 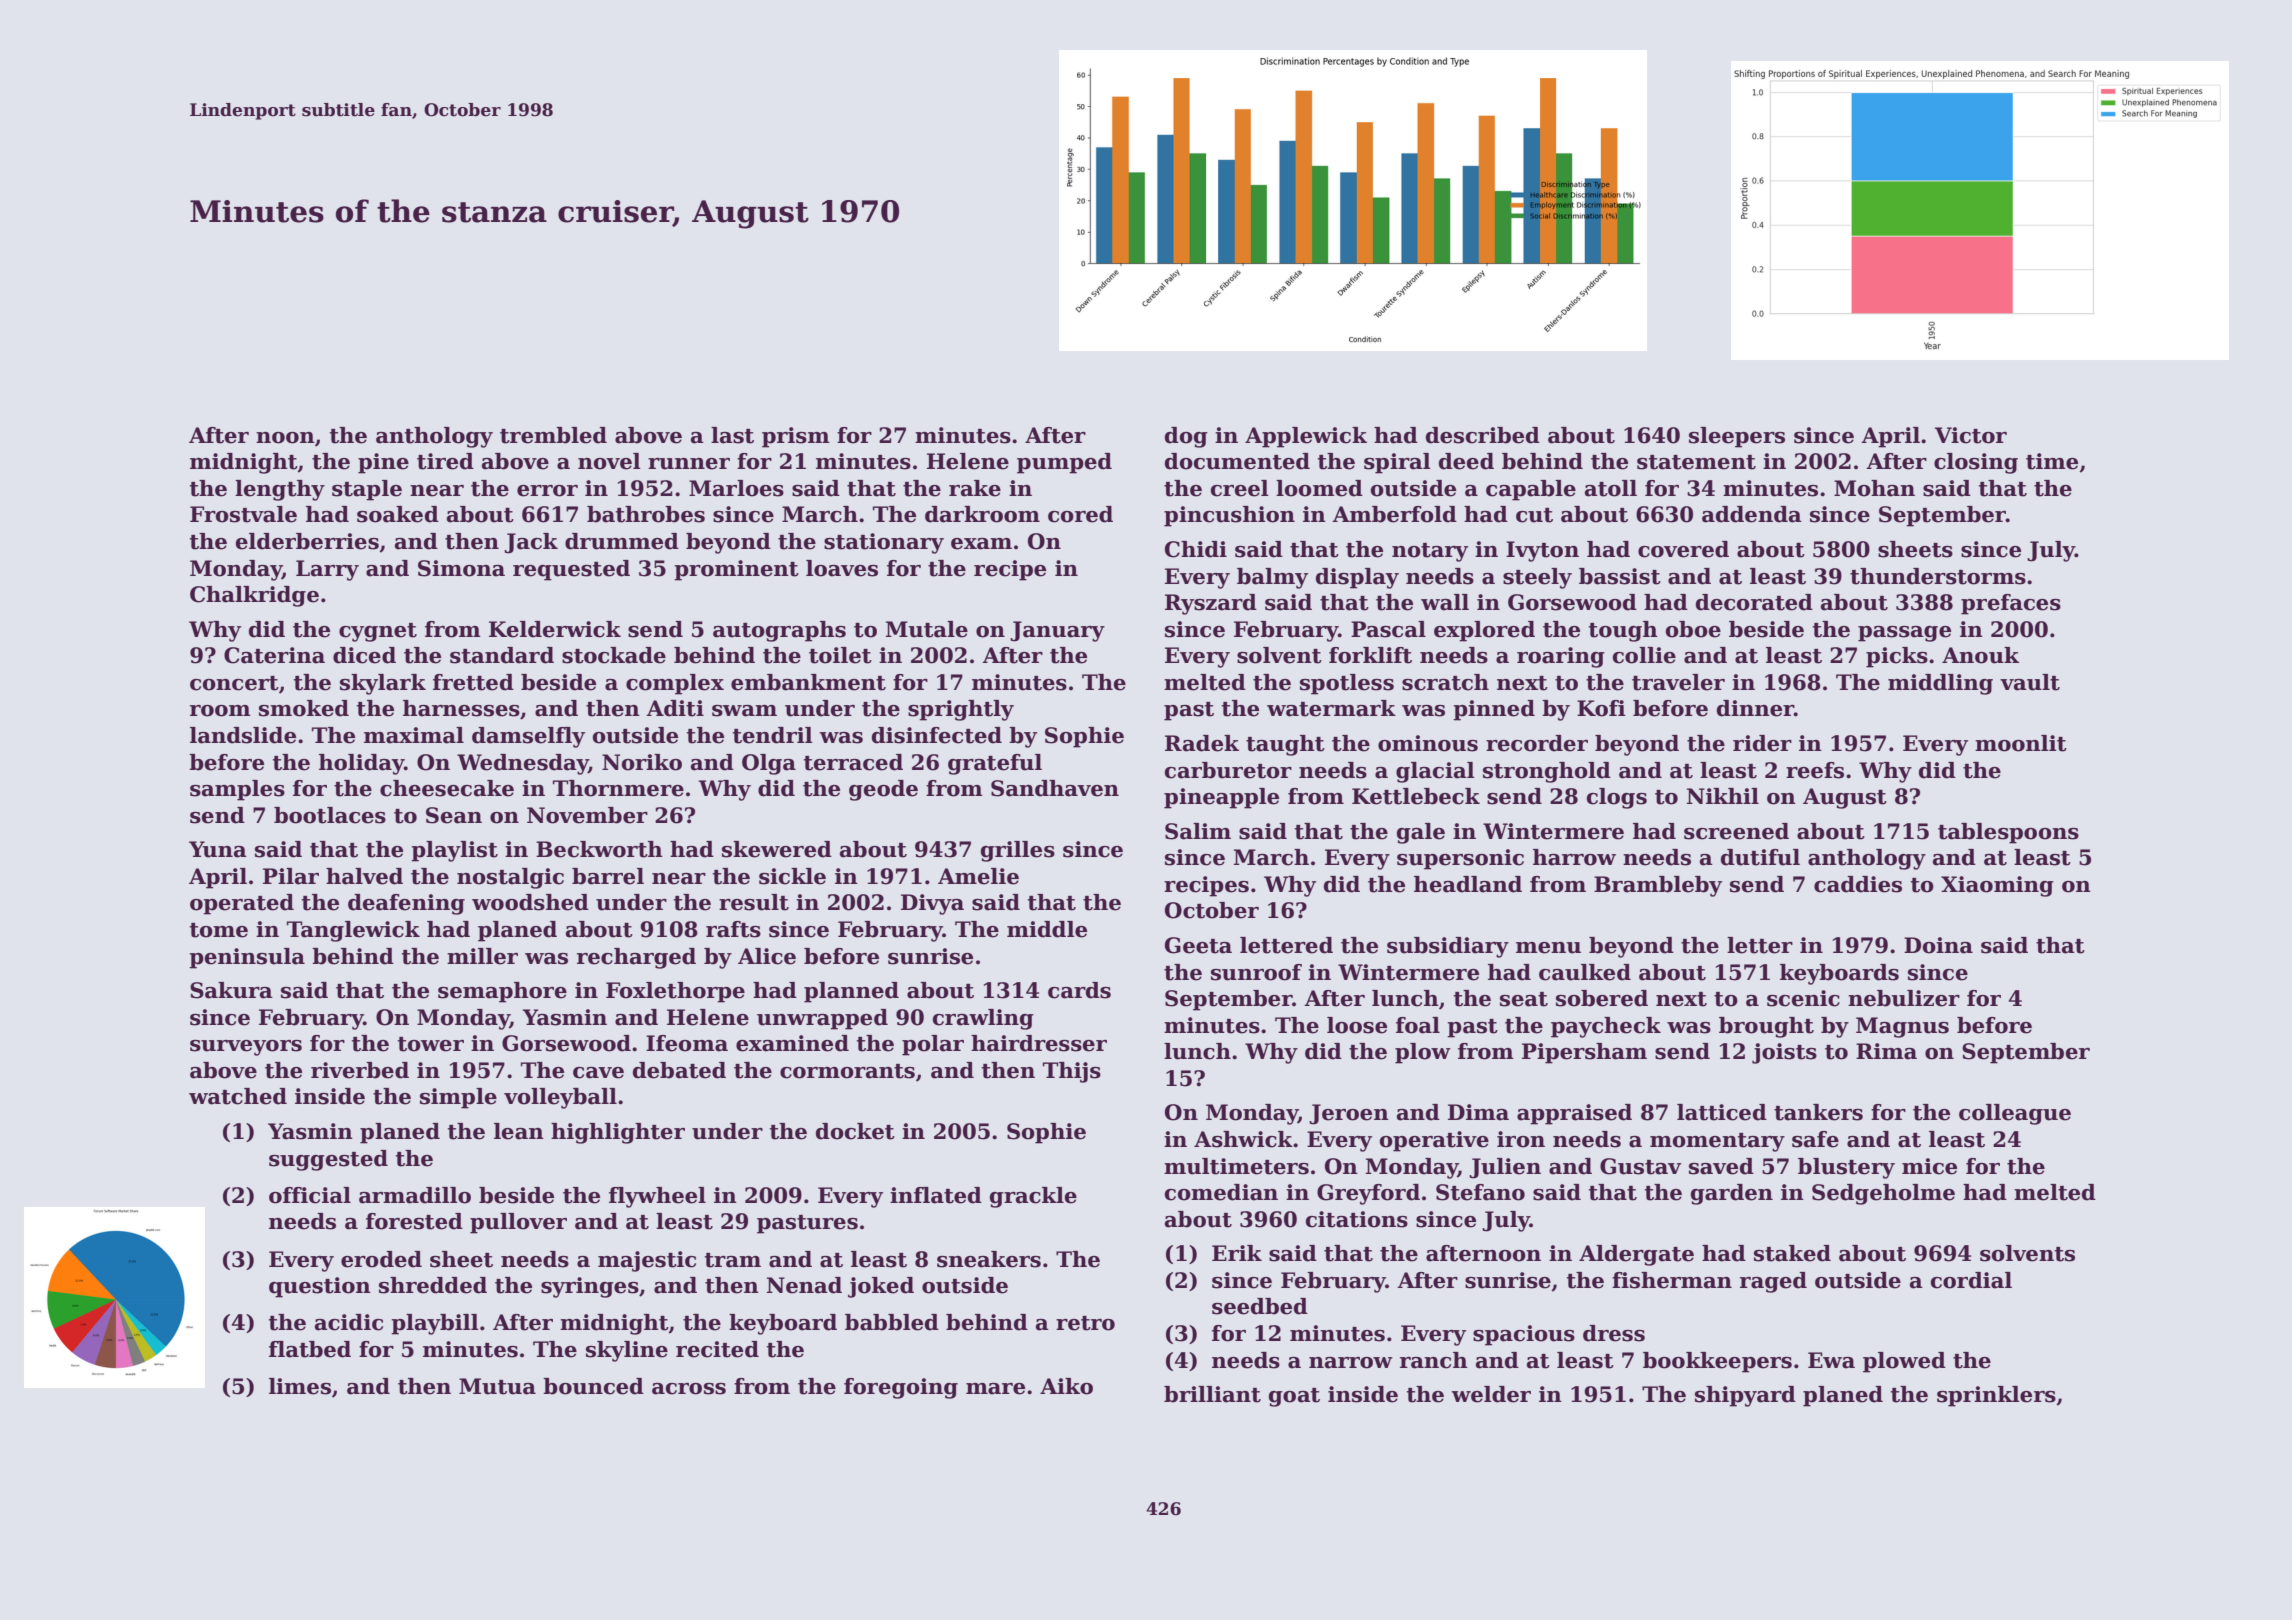 I want to click on tired, so click(x=445, y=461).
